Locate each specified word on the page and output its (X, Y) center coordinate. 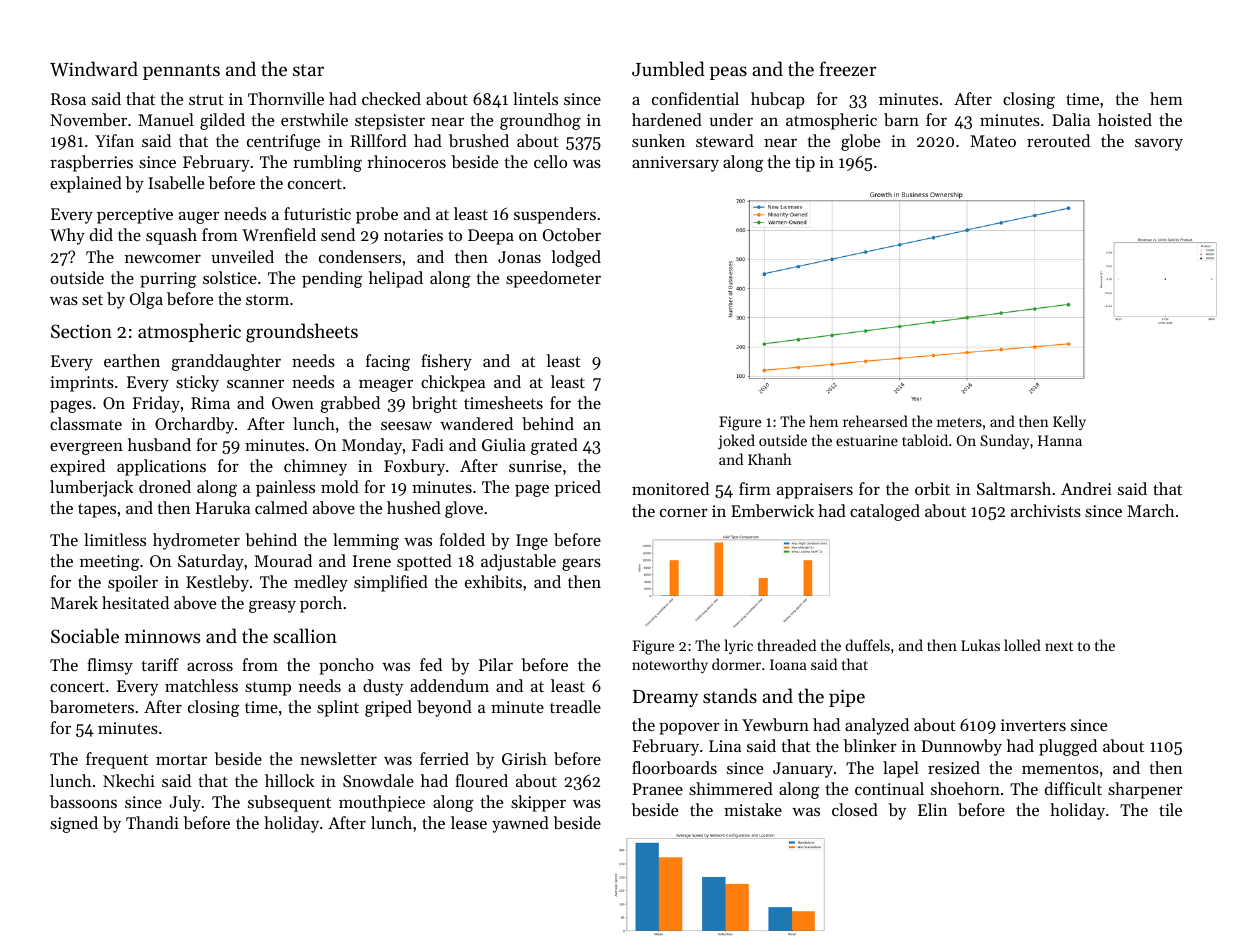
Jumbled (668, 69)
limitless (115, 539)
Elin (932, 809)
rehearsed (875, 421)
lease (469, 822)
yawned (520, 824)
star (308, 70)
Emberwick (772, 510)
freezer (847, 68)
